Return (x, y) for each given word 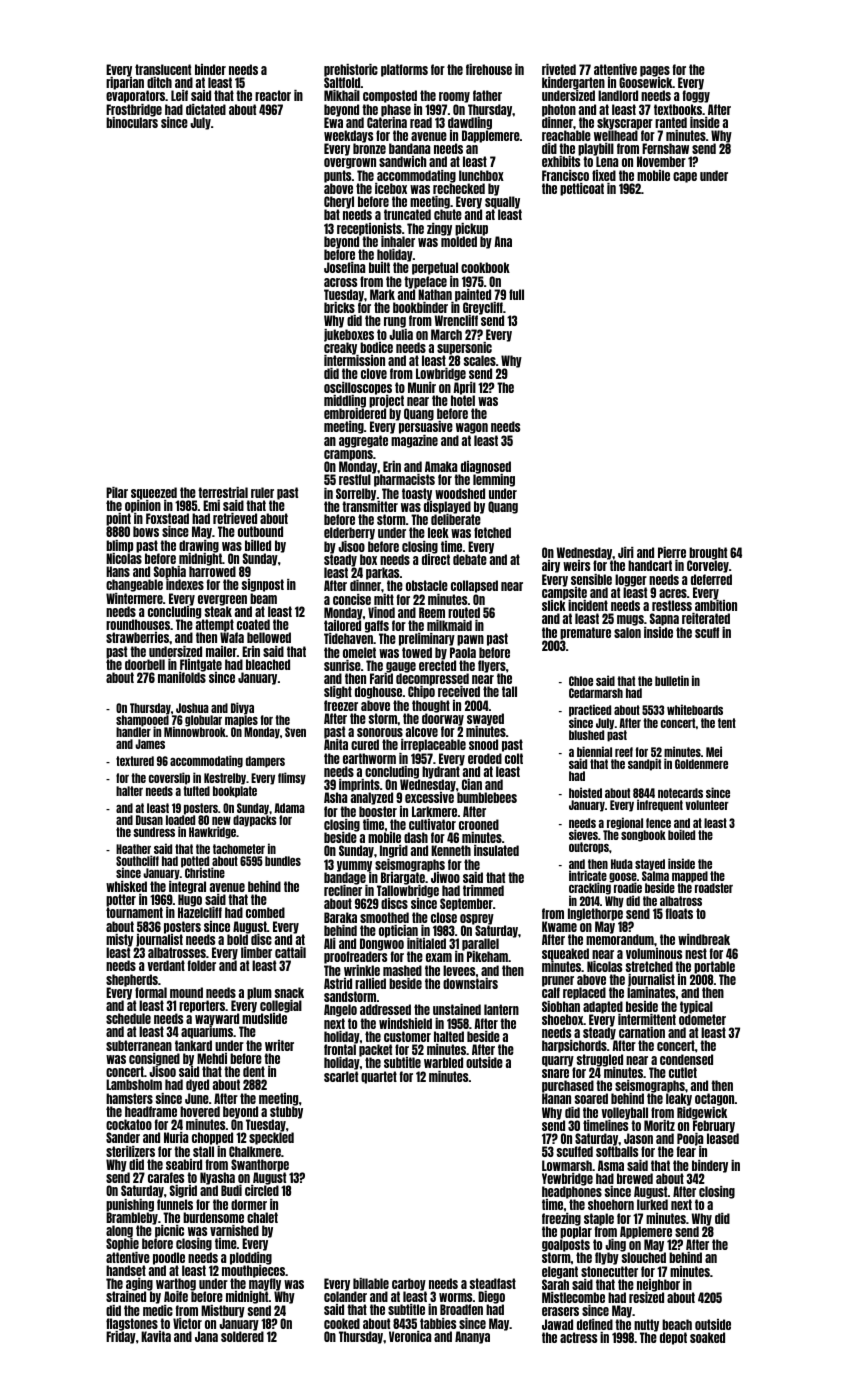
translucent (163, 69)
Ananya (472, 1337)
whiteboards (695, 709)
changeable (134, 586)
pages (655, 71)
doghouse (378, 692)
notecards (680, 793)
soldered (242, 1337)
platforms (404, 70)
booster (378, 811)
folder (201, 965)
